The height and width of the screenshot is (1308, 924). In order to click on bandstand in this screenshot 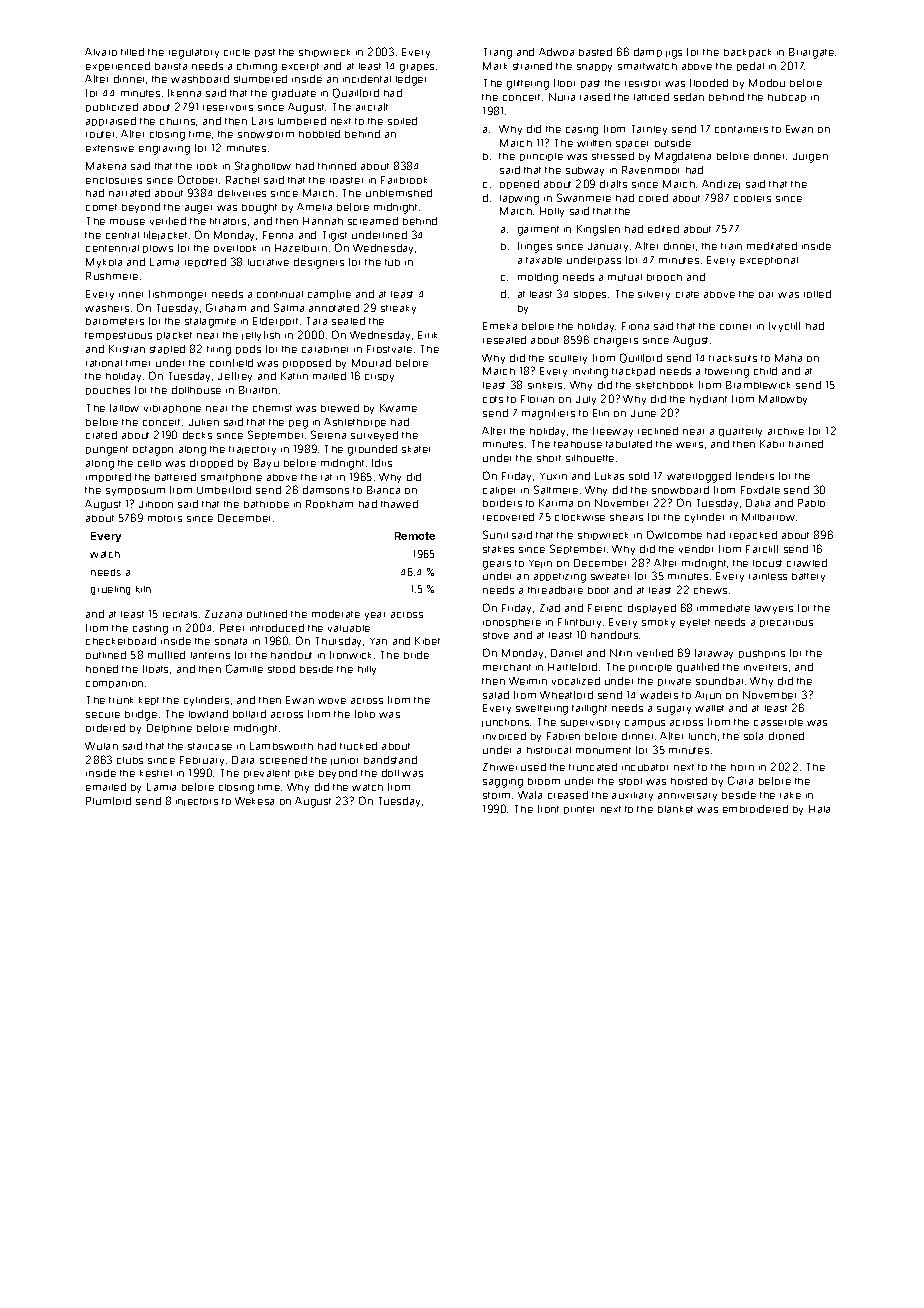, I will do `click(390, 760)`.
